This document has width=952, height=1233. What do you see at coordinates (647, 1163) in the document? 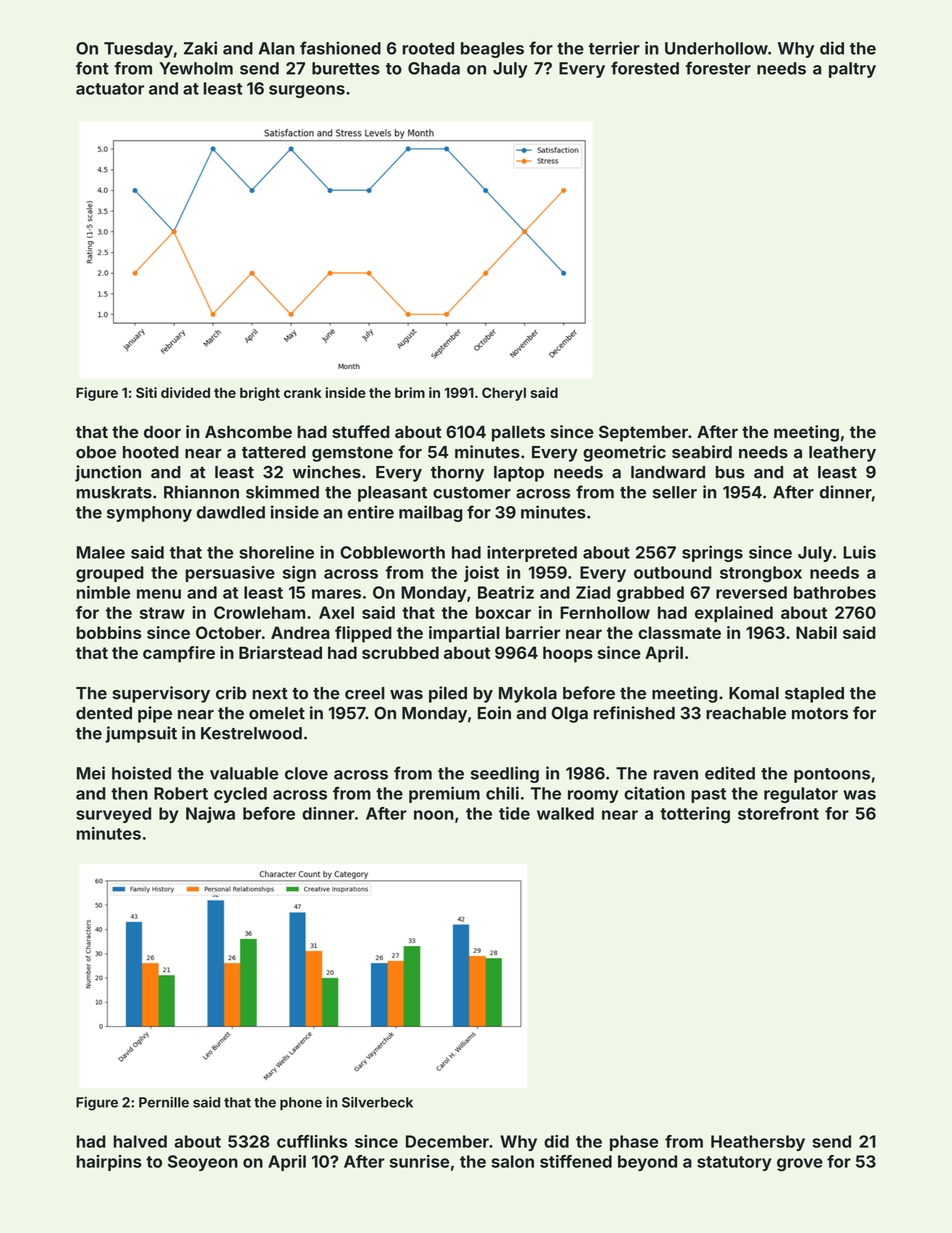
I see `beyond` at bounding box center [647, 1163].
